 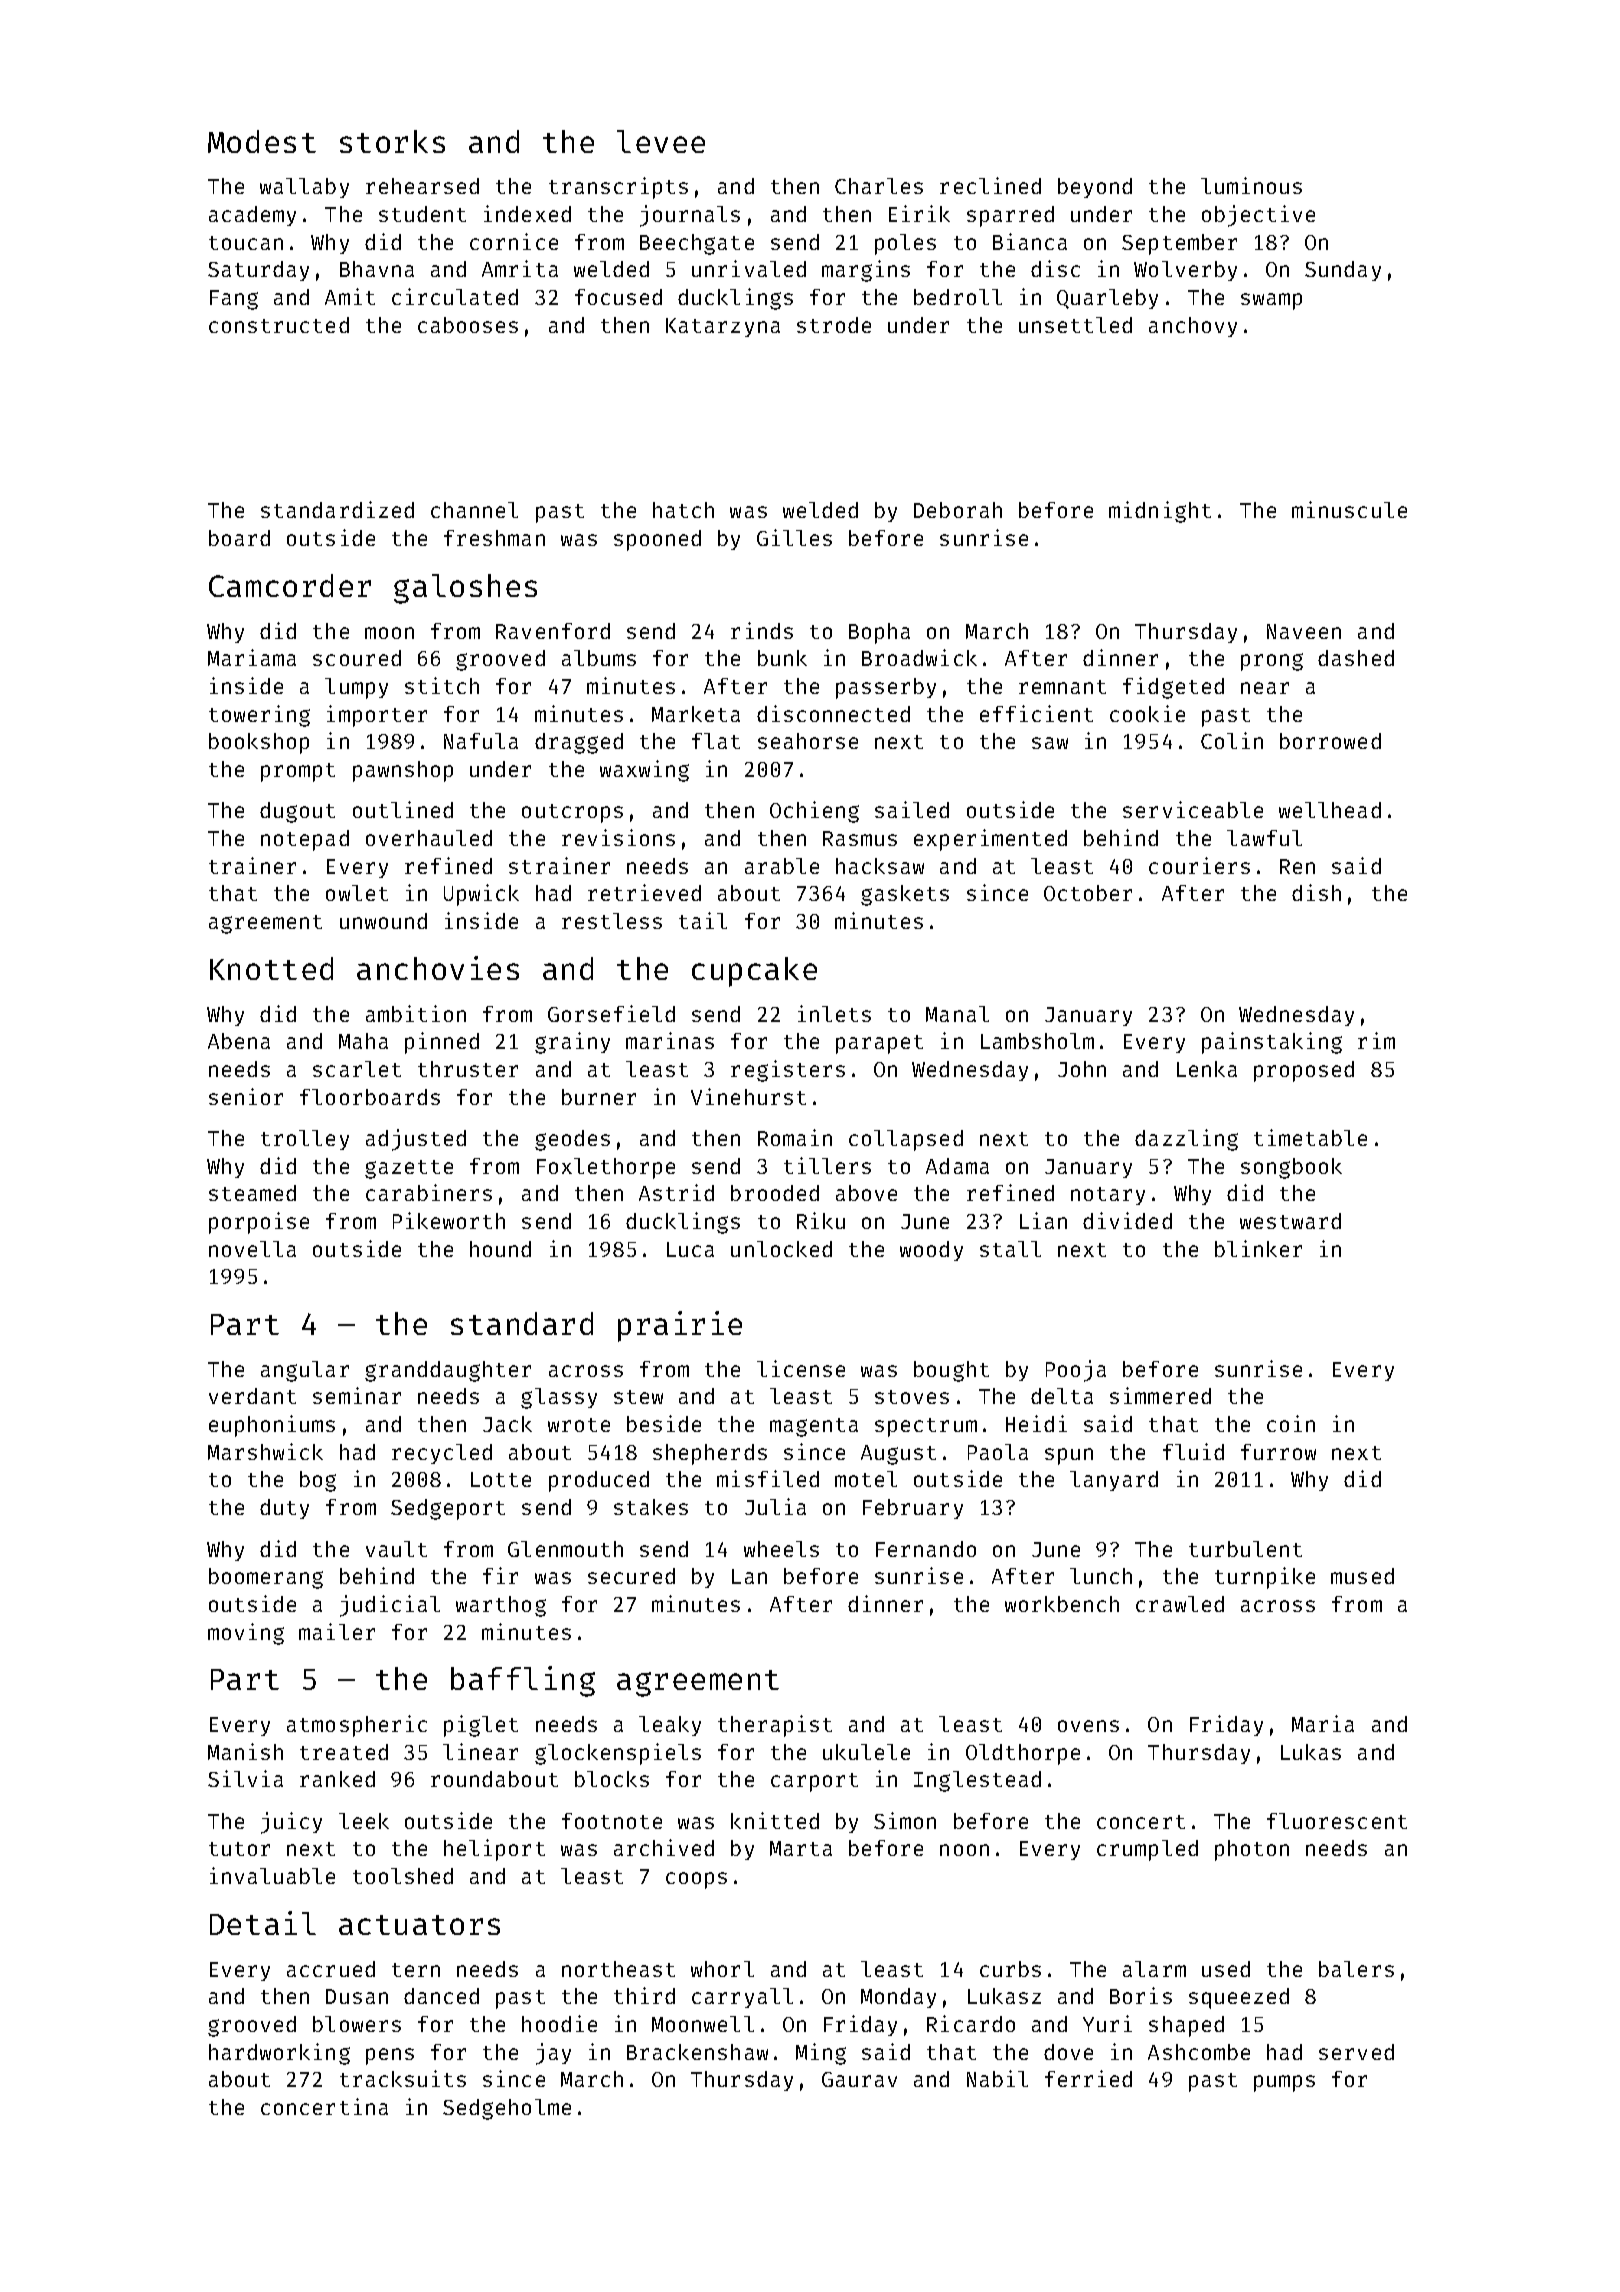 What do you see at coordinates (279, 2054) in the page?
I see `hardworking` at bounding box center [279, 2054].
